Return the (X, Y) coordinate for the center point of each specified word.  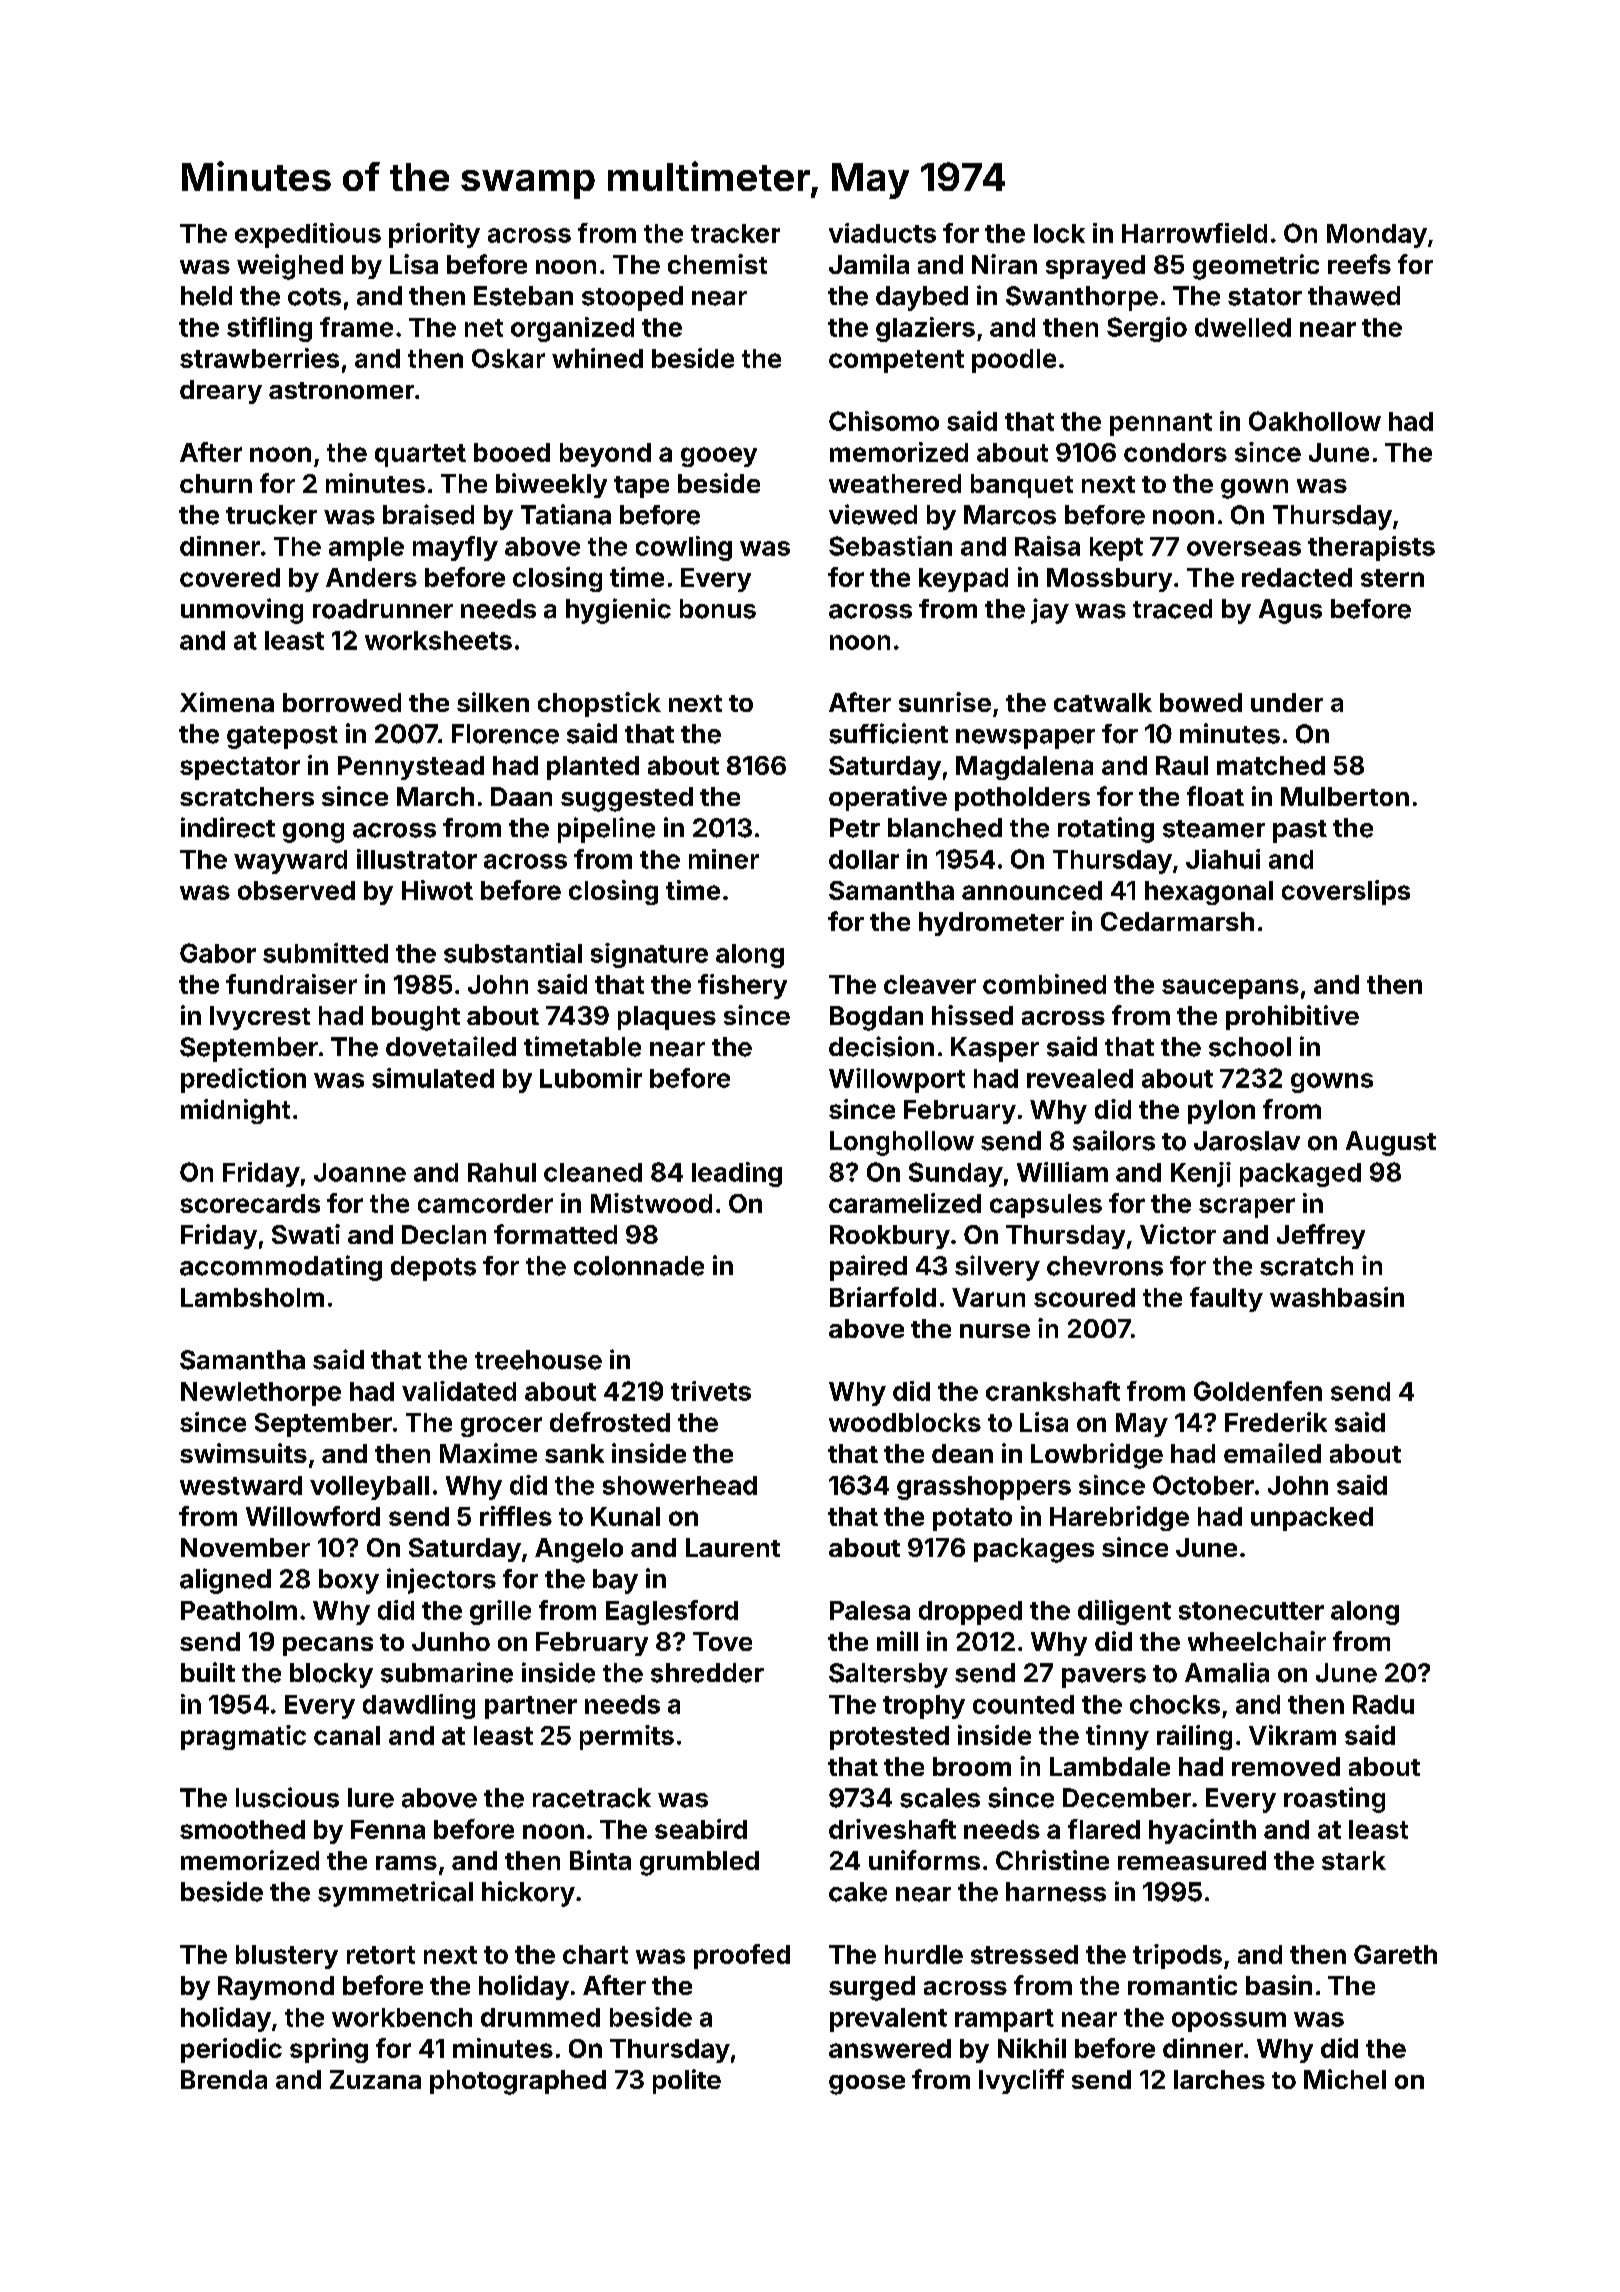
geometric (1256, 267)
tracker (735, 233)
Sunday (956, 1174)
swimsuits (243, 1453)
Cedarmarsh (1177, 921)
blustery (287, 1957)
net (484, 328)
